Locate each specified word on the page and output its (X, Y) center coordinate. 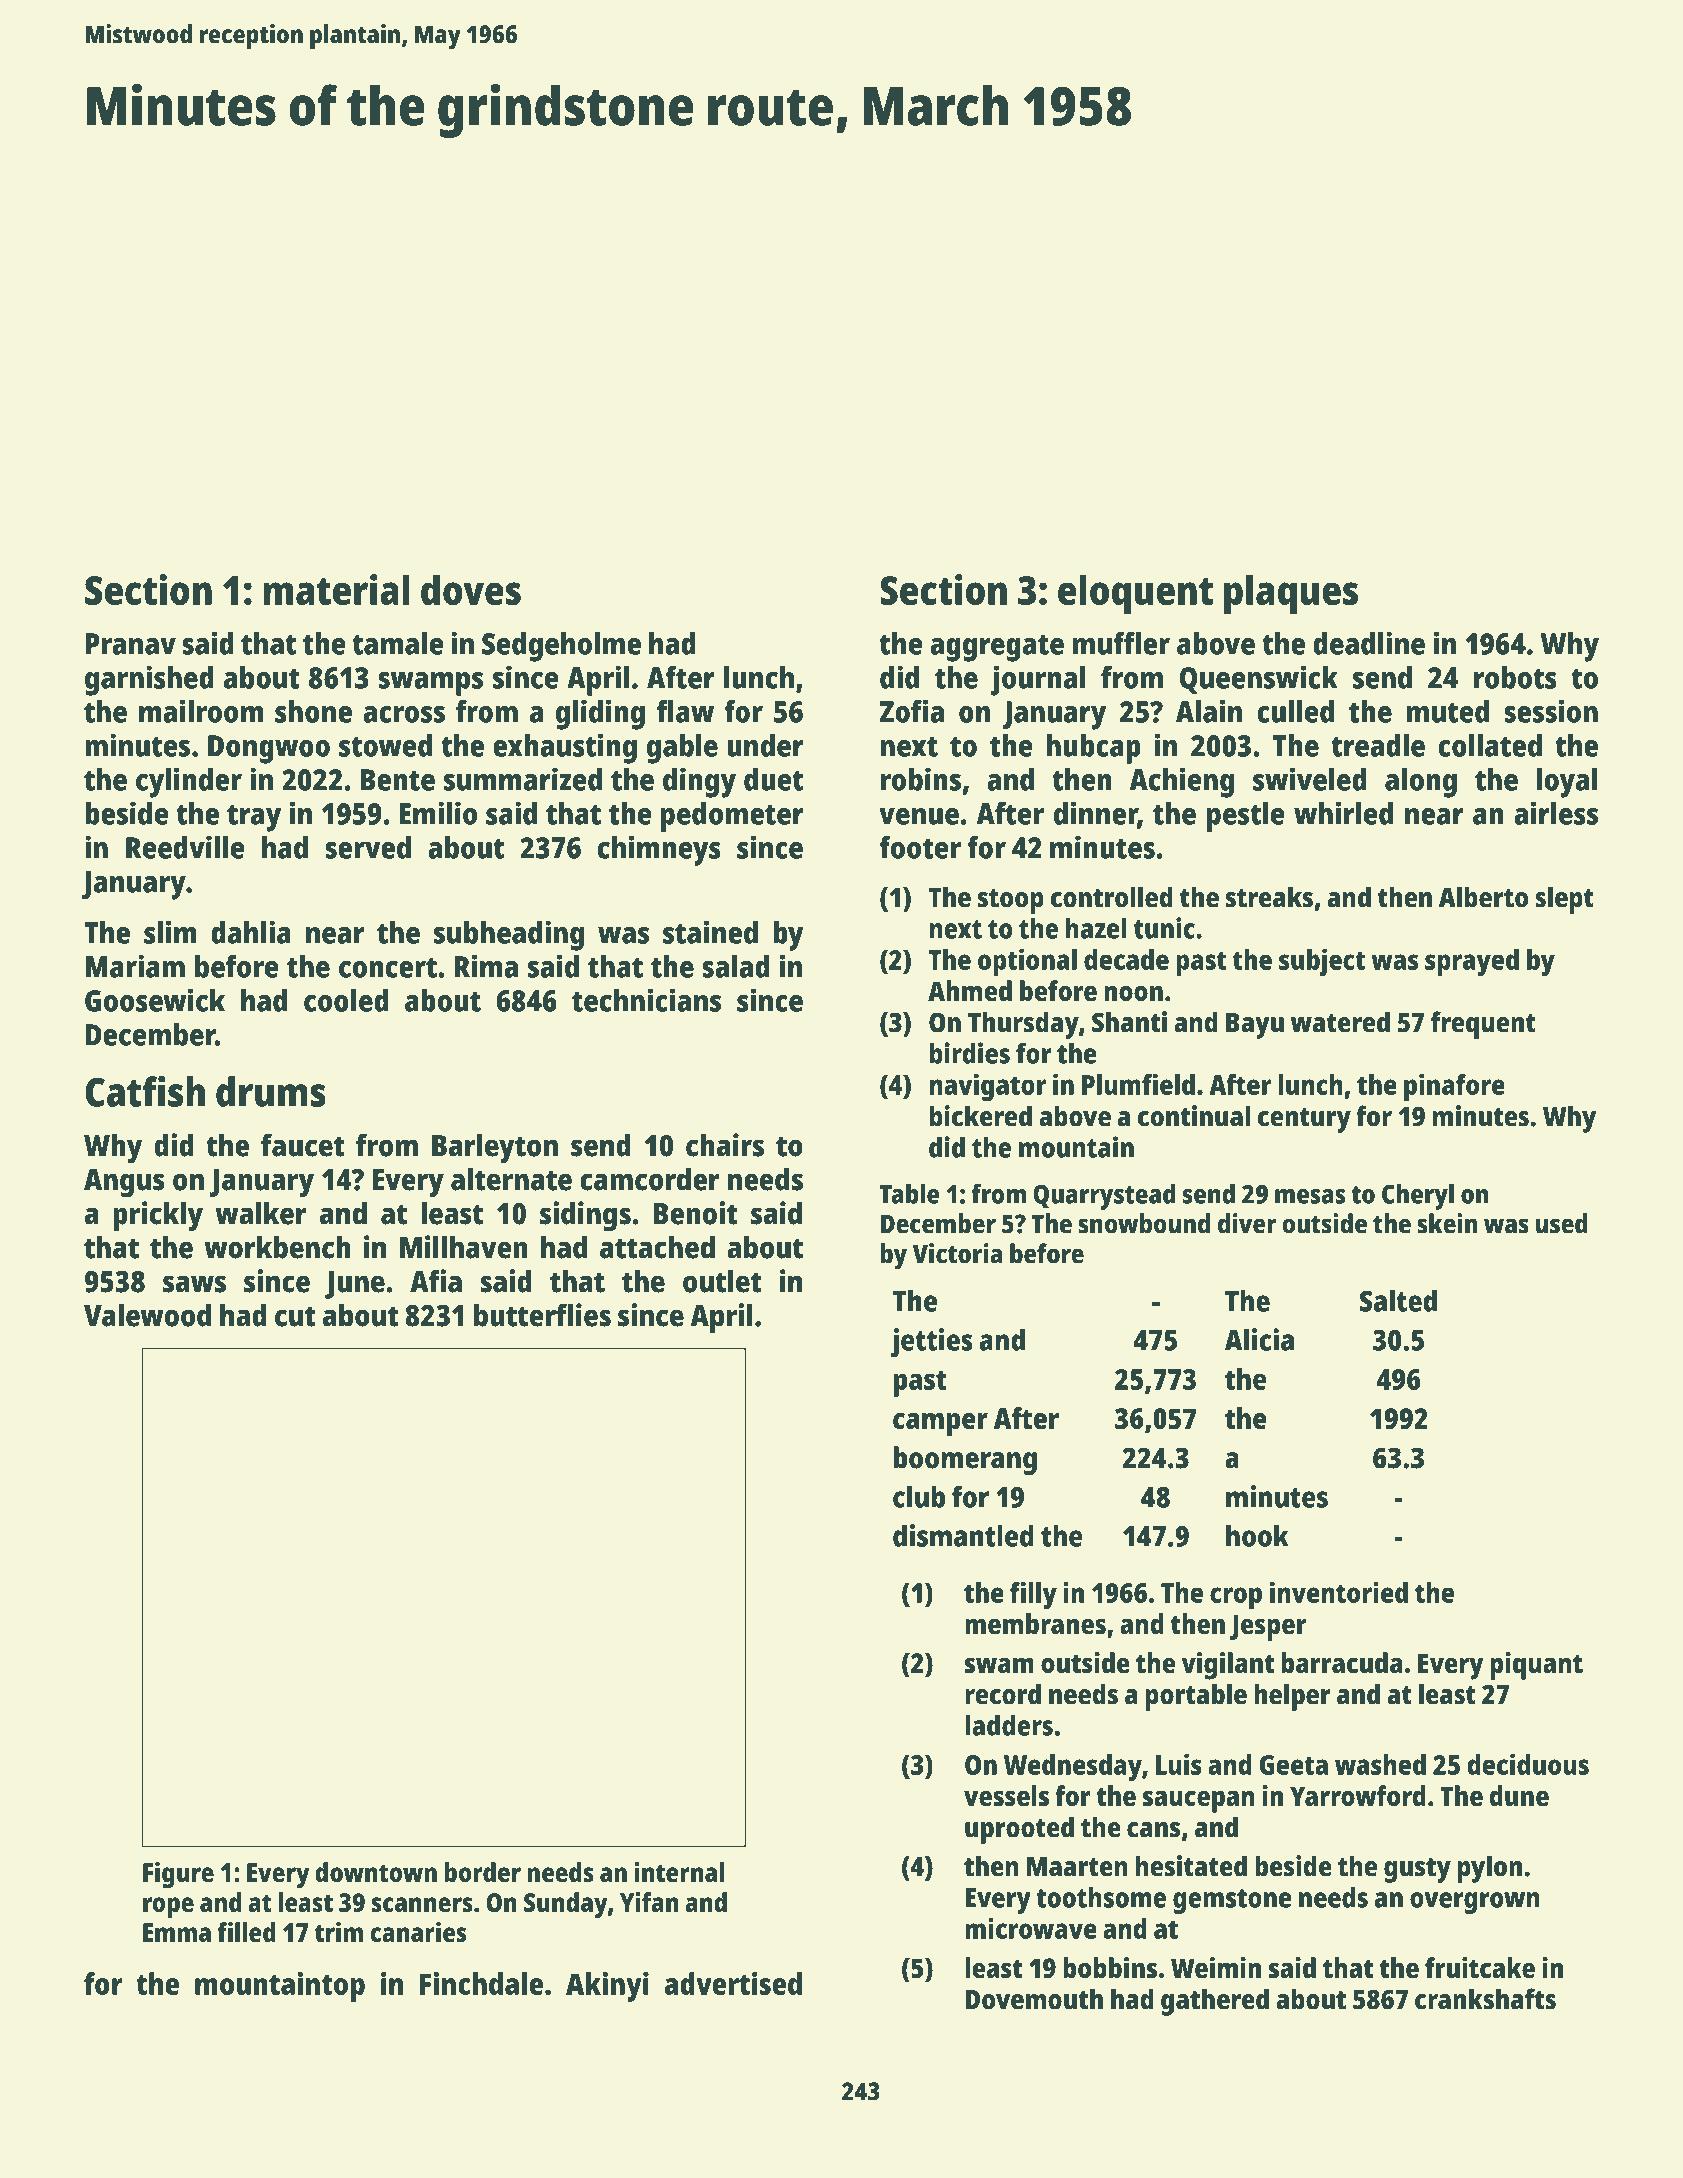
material (336, 589)
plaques (1291, 594)
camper (940, 1424)
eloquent (1135, 594)
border (482, 1872)
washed (1380, 1764)
